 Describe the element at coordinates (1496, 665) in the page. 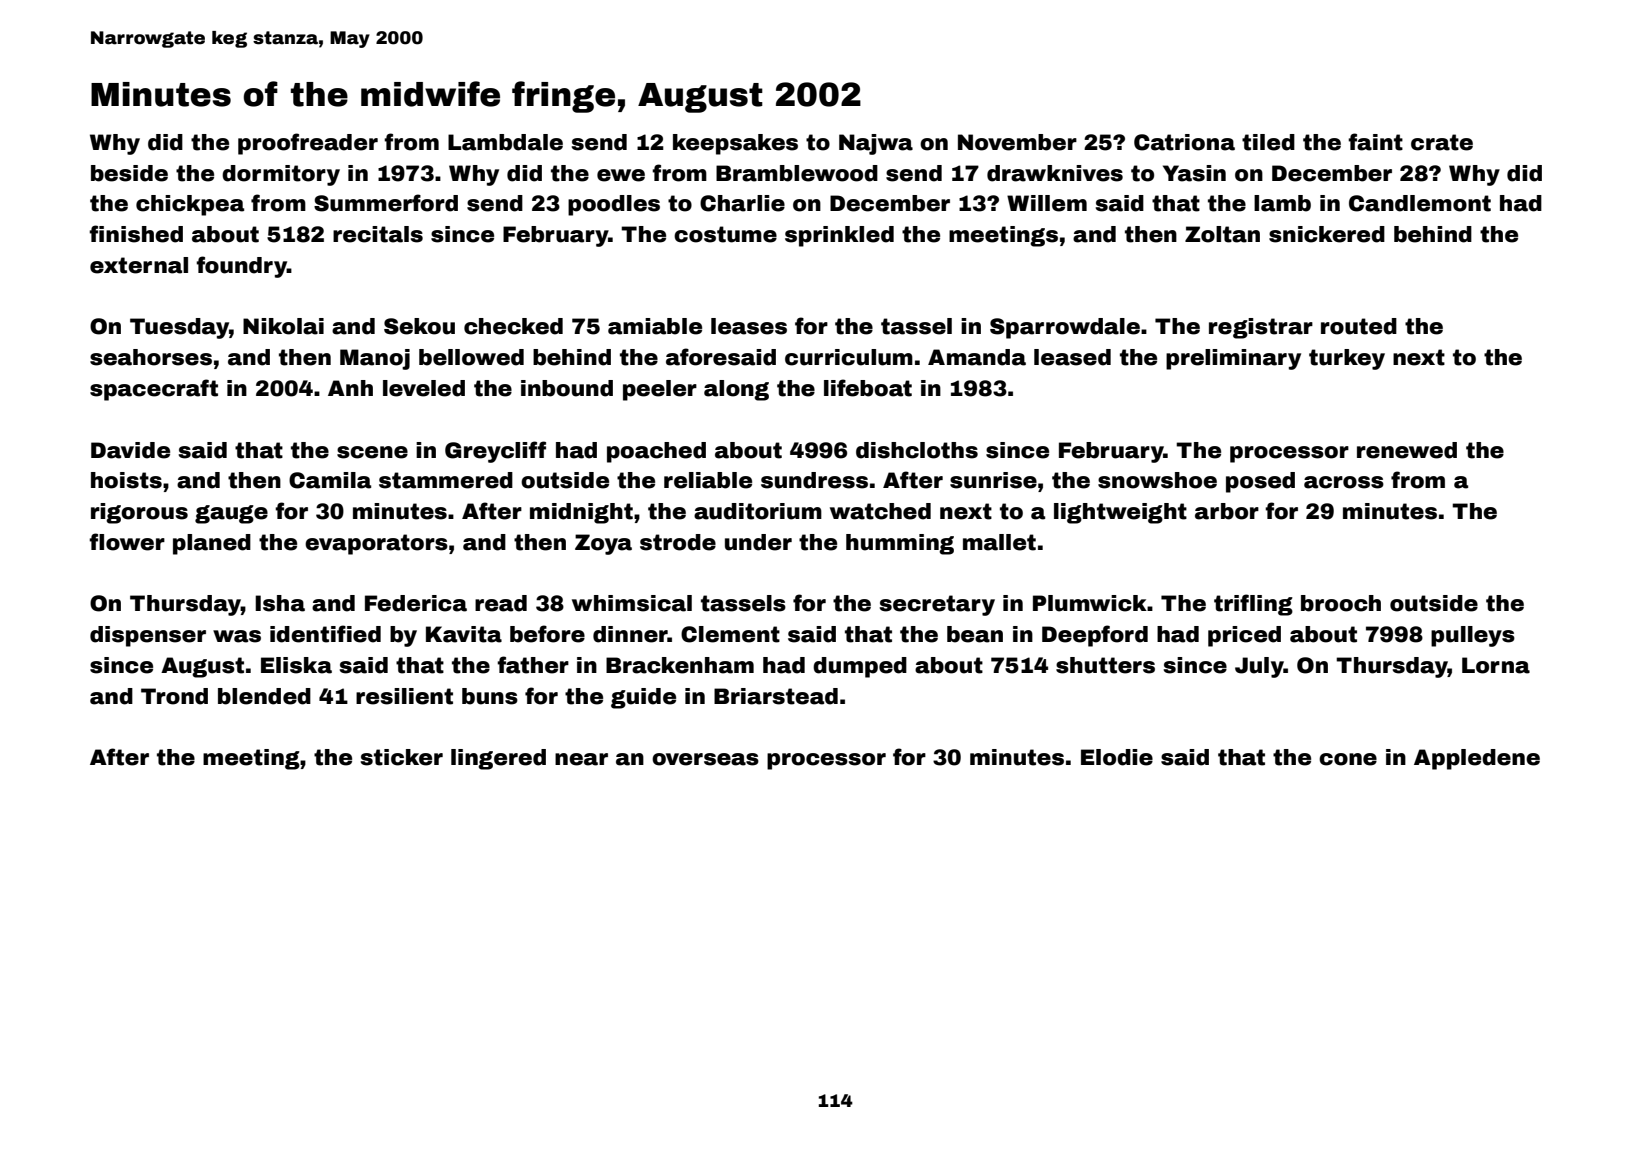

I see `Lorna` at that location.
